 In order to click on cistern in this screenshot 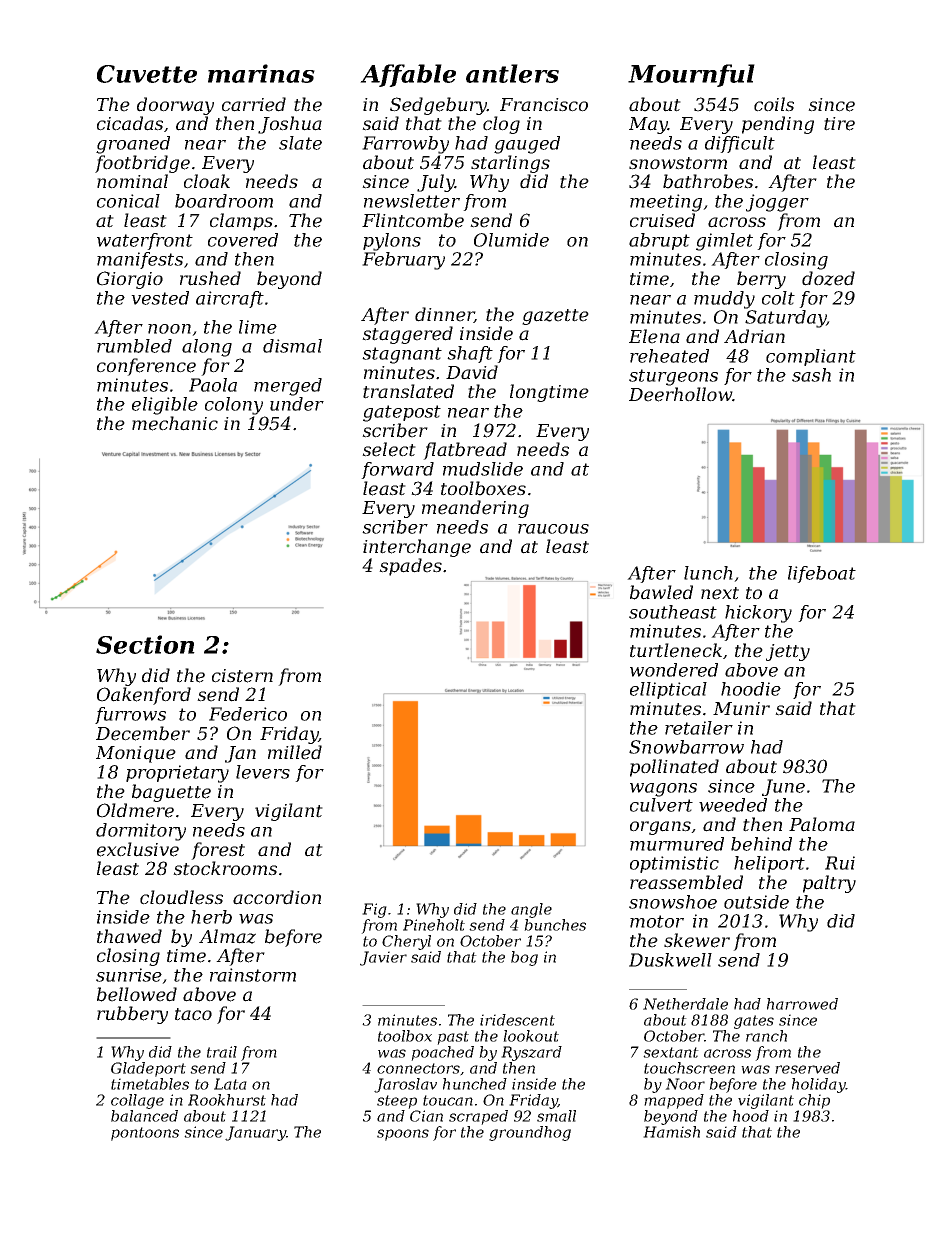, I will do `click(242, 676)`.
